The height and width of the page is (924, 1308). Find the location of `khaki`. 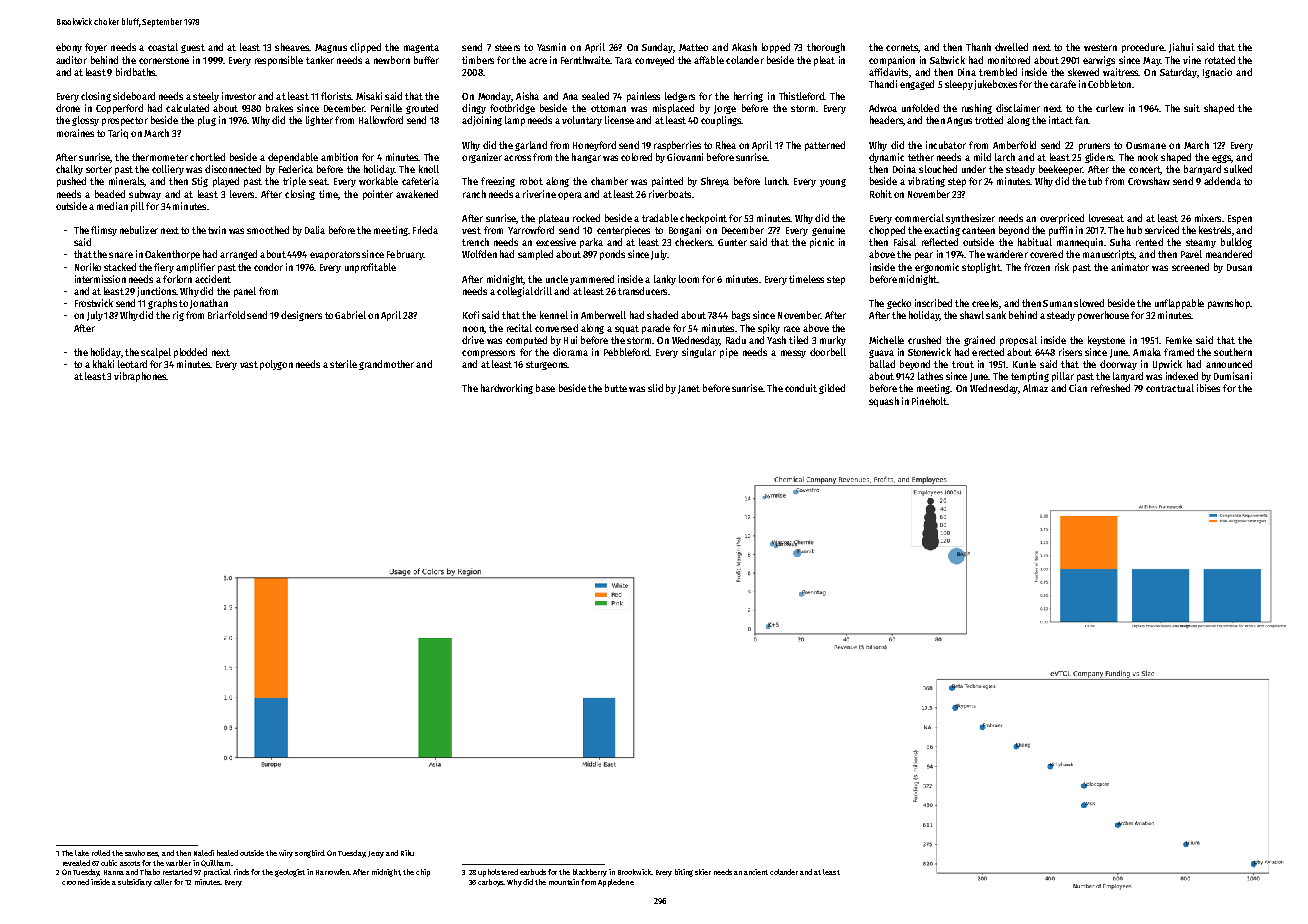

khaki is located at coordinates (103, 364).
